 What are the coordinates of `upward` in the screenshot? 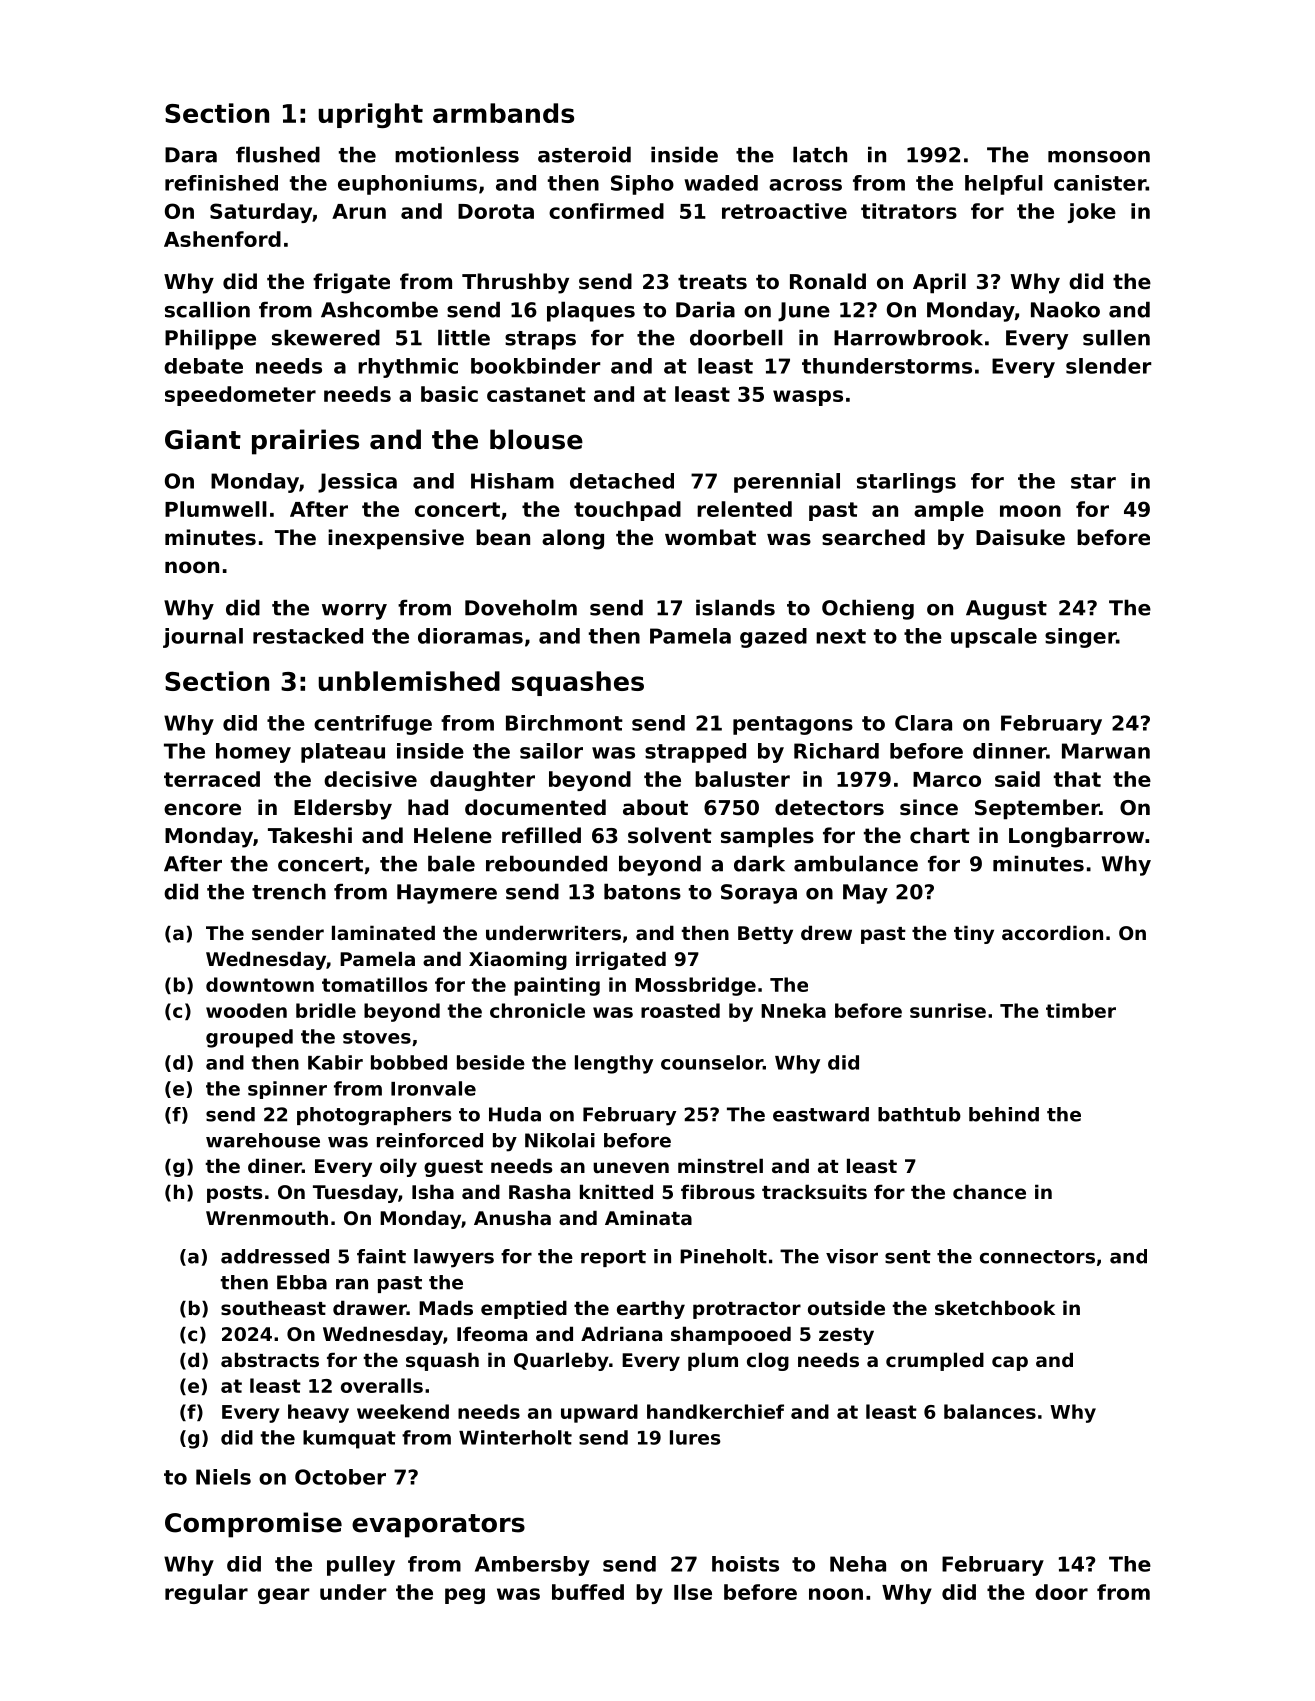 It's located at (599, 1413).
